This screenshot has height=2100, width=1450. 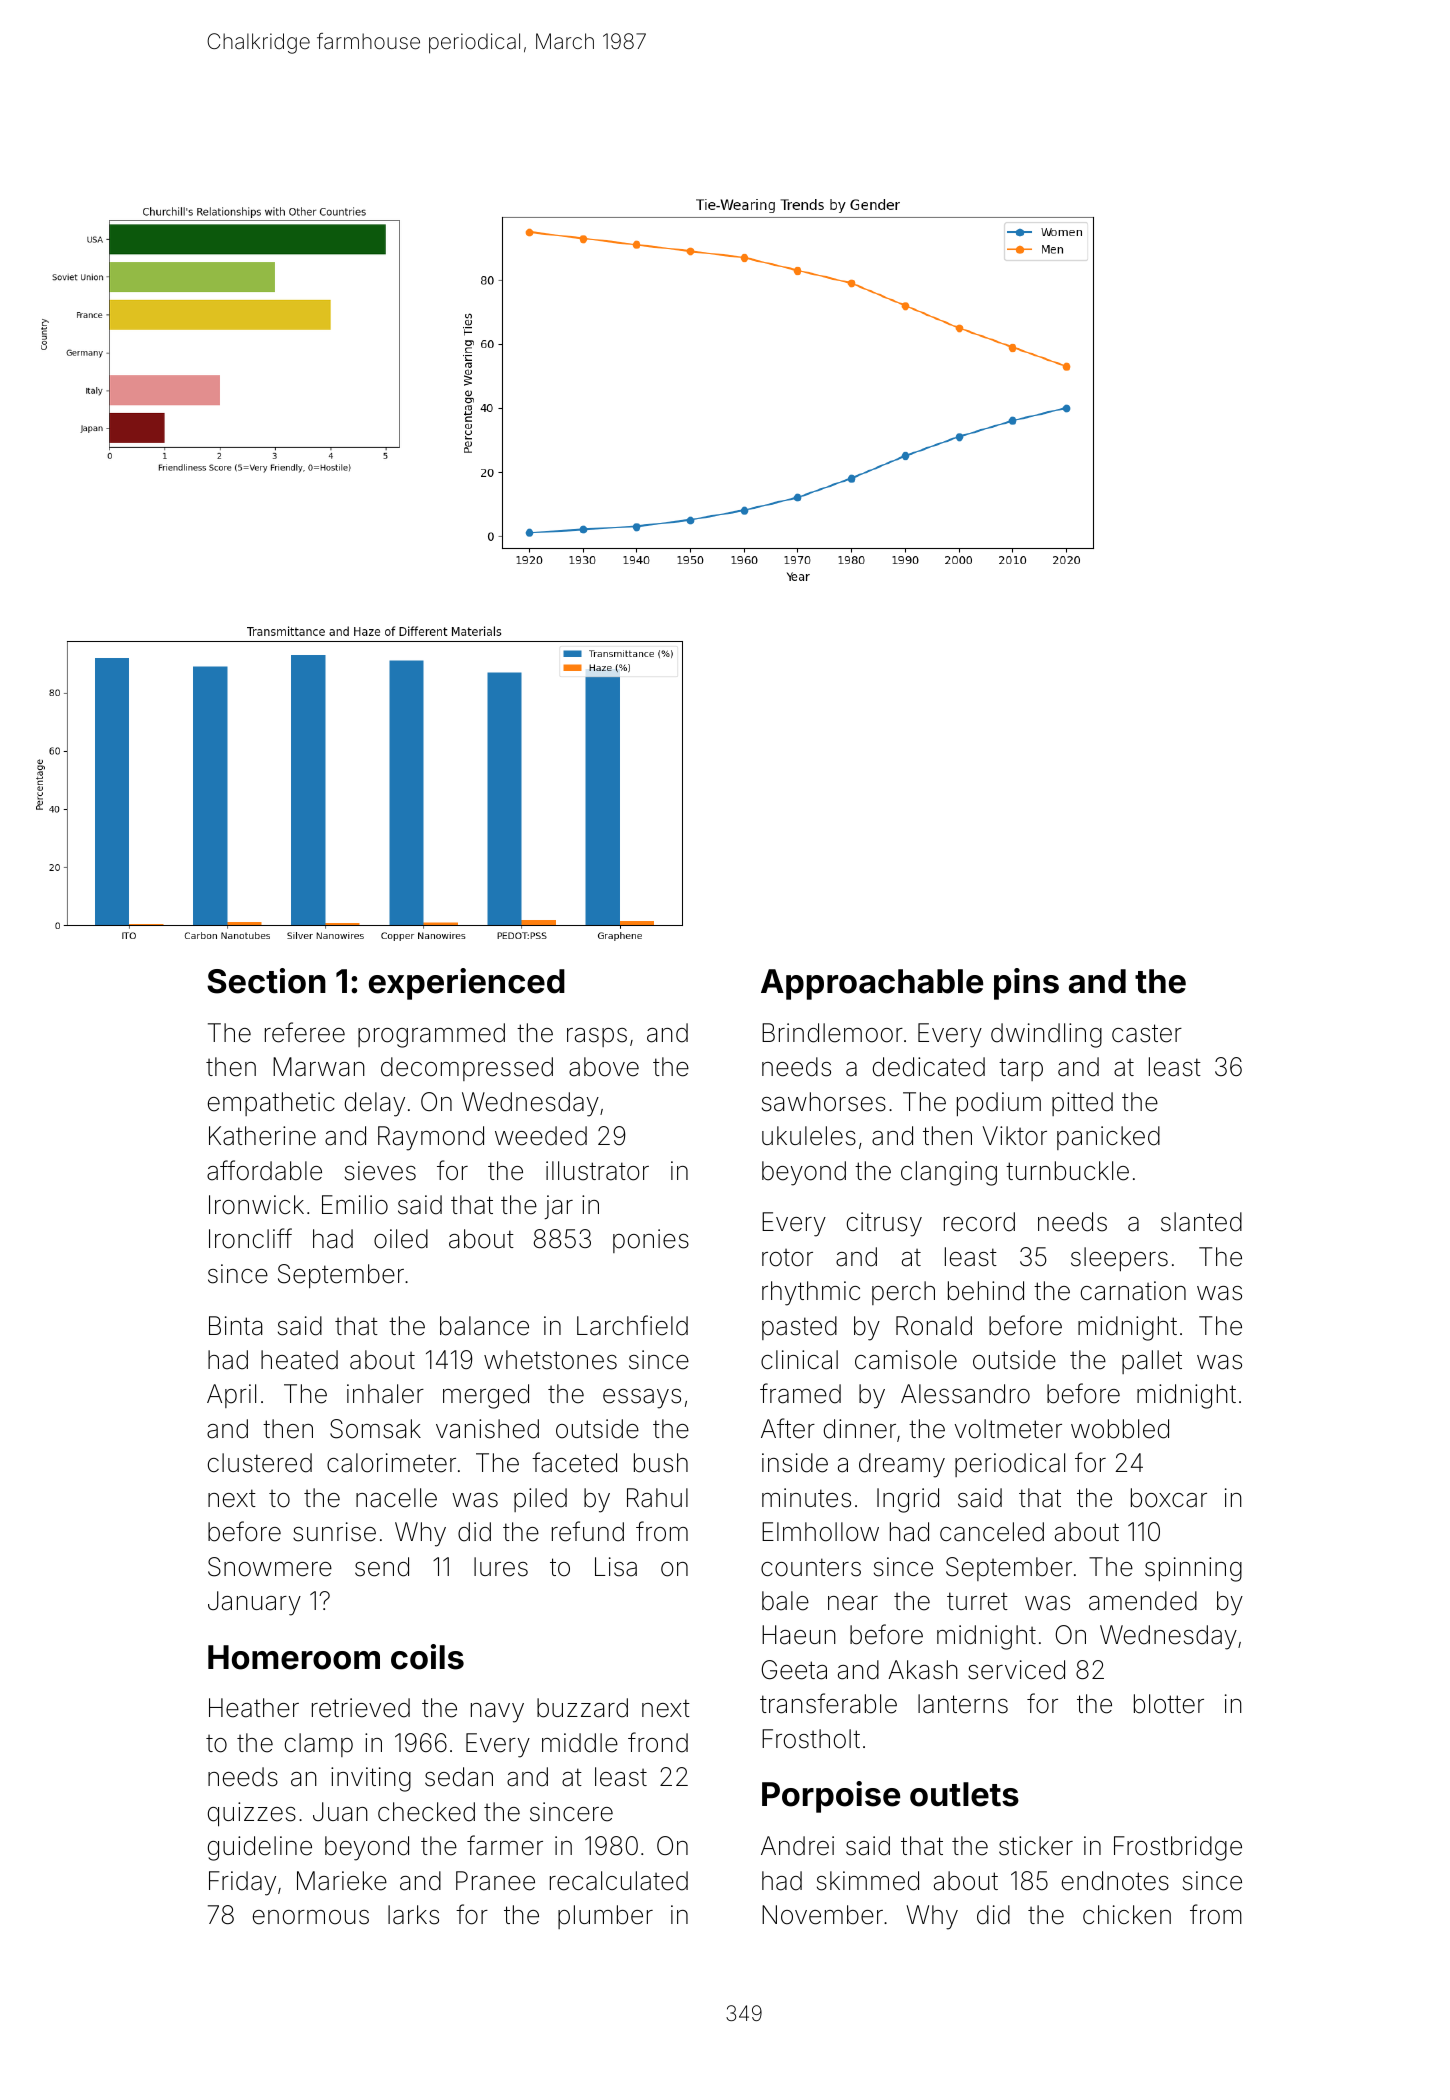 What do you see at coordinates (799, 1328) in the screenshot?
I see `pasted` at bounding box center [799, 1328].
